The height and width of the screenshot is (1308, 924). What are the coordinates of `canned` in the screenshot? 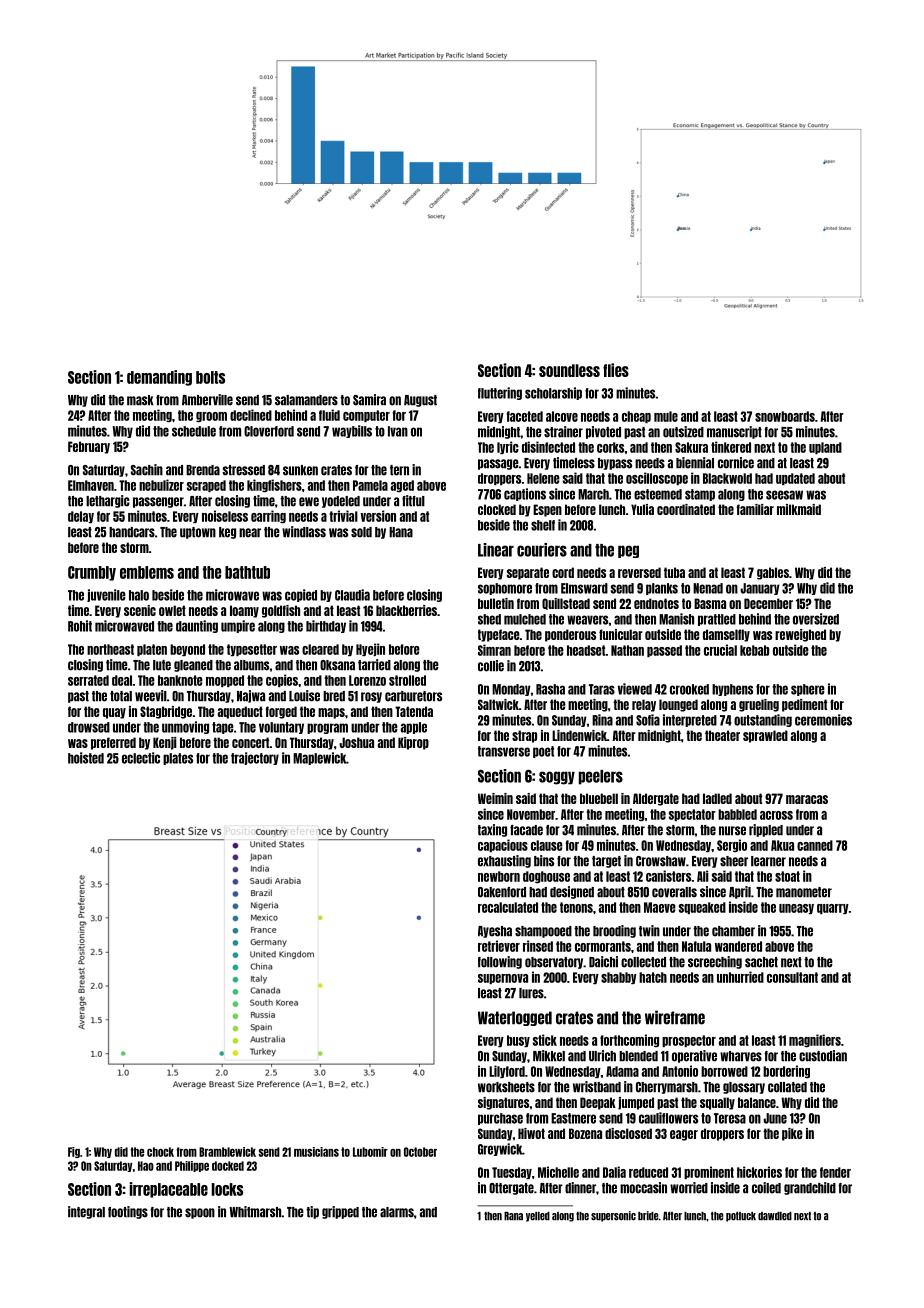 It's located at (815, 845).
